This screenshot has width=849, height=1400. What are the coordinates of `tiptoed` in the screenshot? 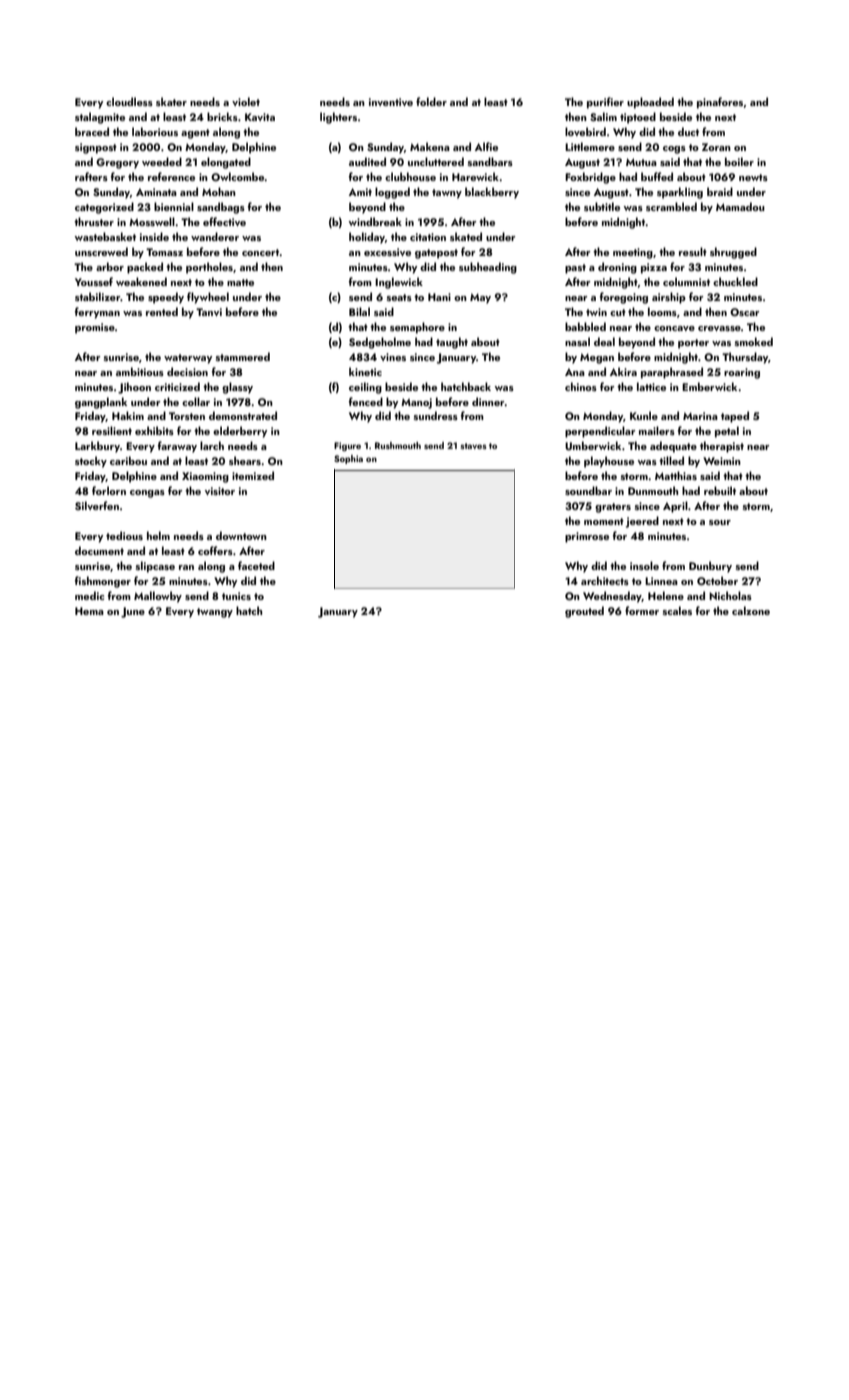 It's located at (638, 118).
